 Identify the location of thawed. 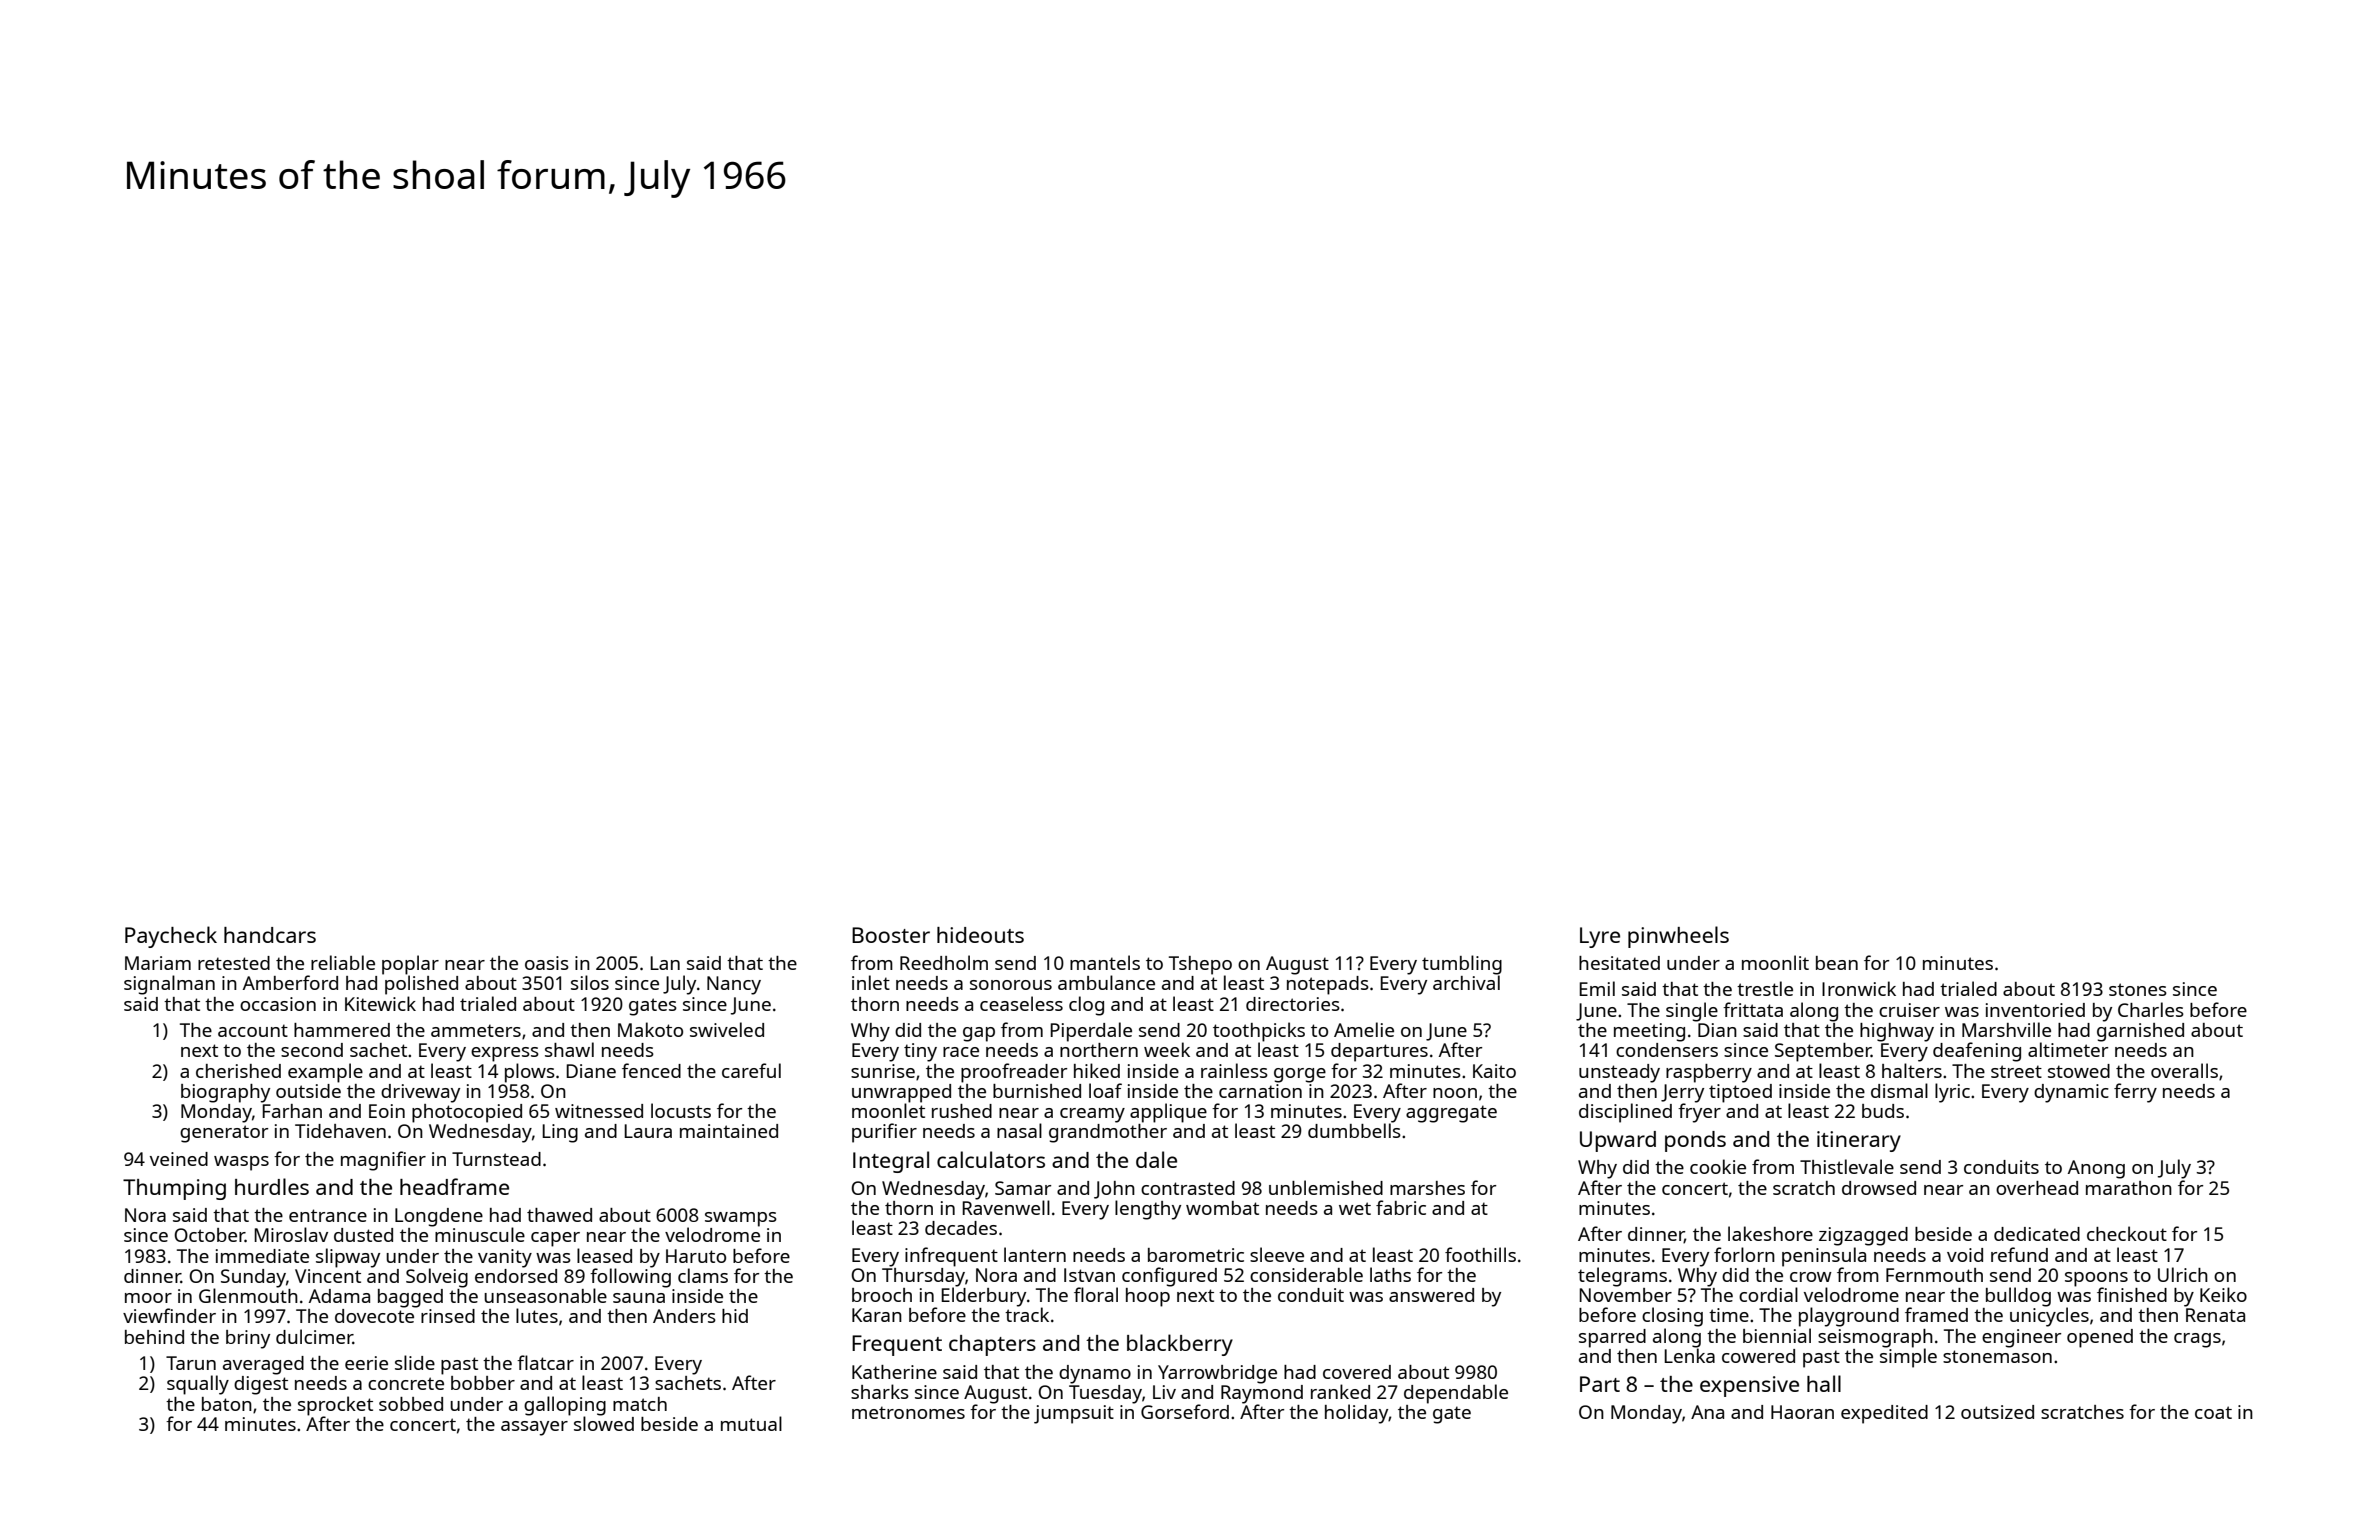
(559, 1215).
